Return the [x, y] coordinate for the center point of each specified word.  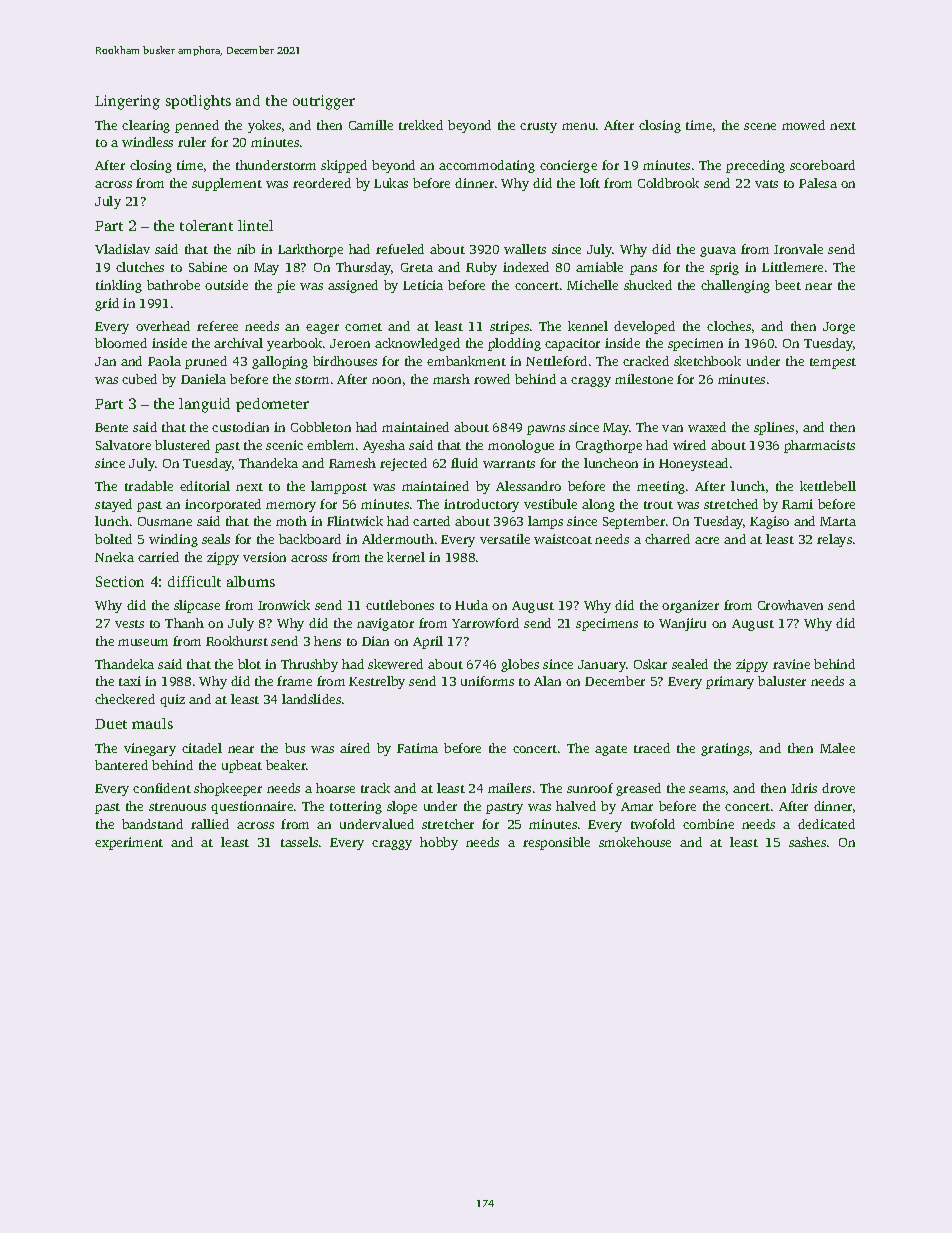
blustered [182, 445]
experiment [129, 843]
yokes [264, 126]
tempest [833, 363]
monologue [521, 446]
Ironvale [798, 249]
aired [355, 748]
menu [578, 126]
